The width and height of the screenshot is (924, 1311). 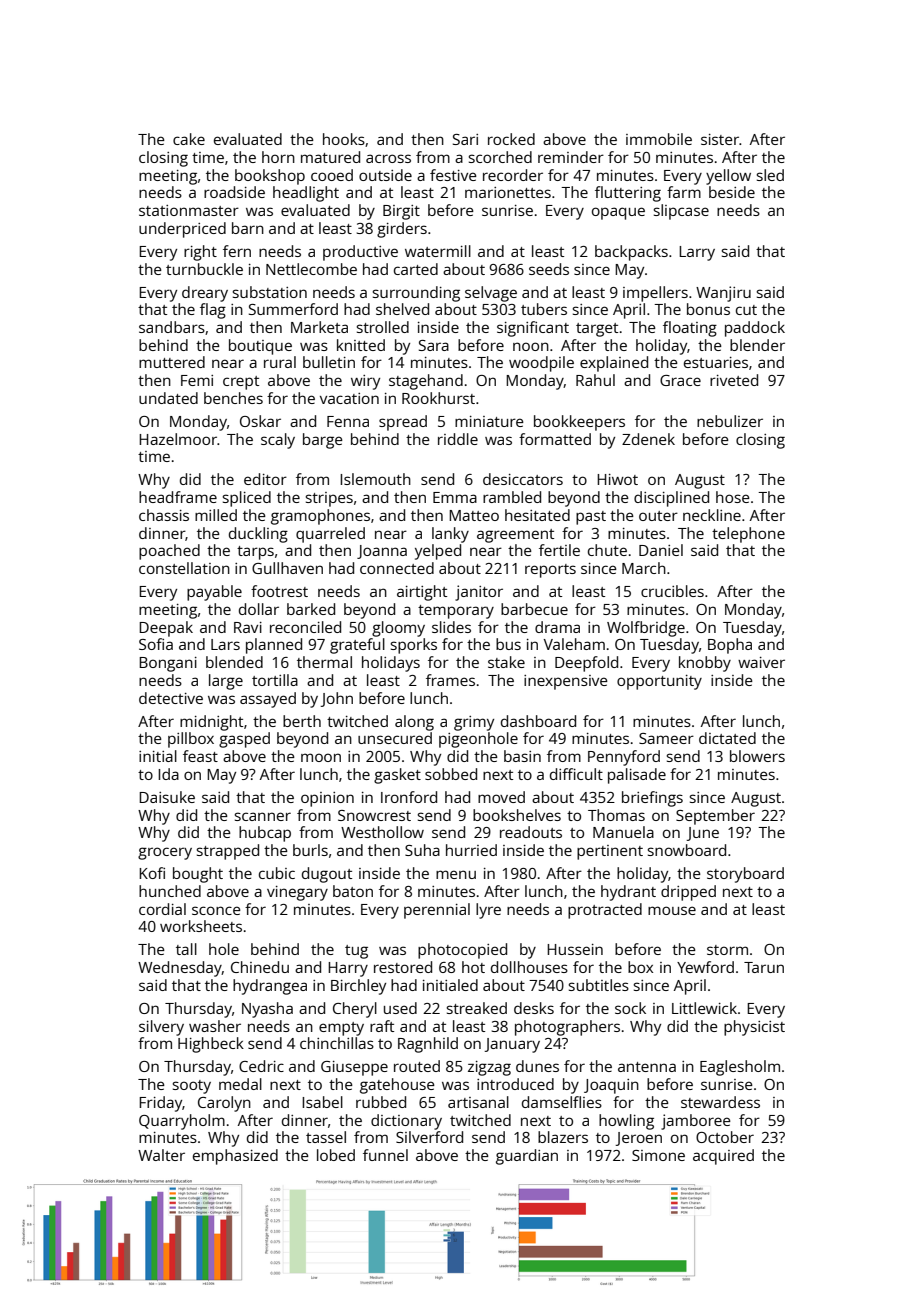 What do you see at coordinates (723, 1157) in the screenshot?
I see `acquired` at bounding box center [723, 1157].
